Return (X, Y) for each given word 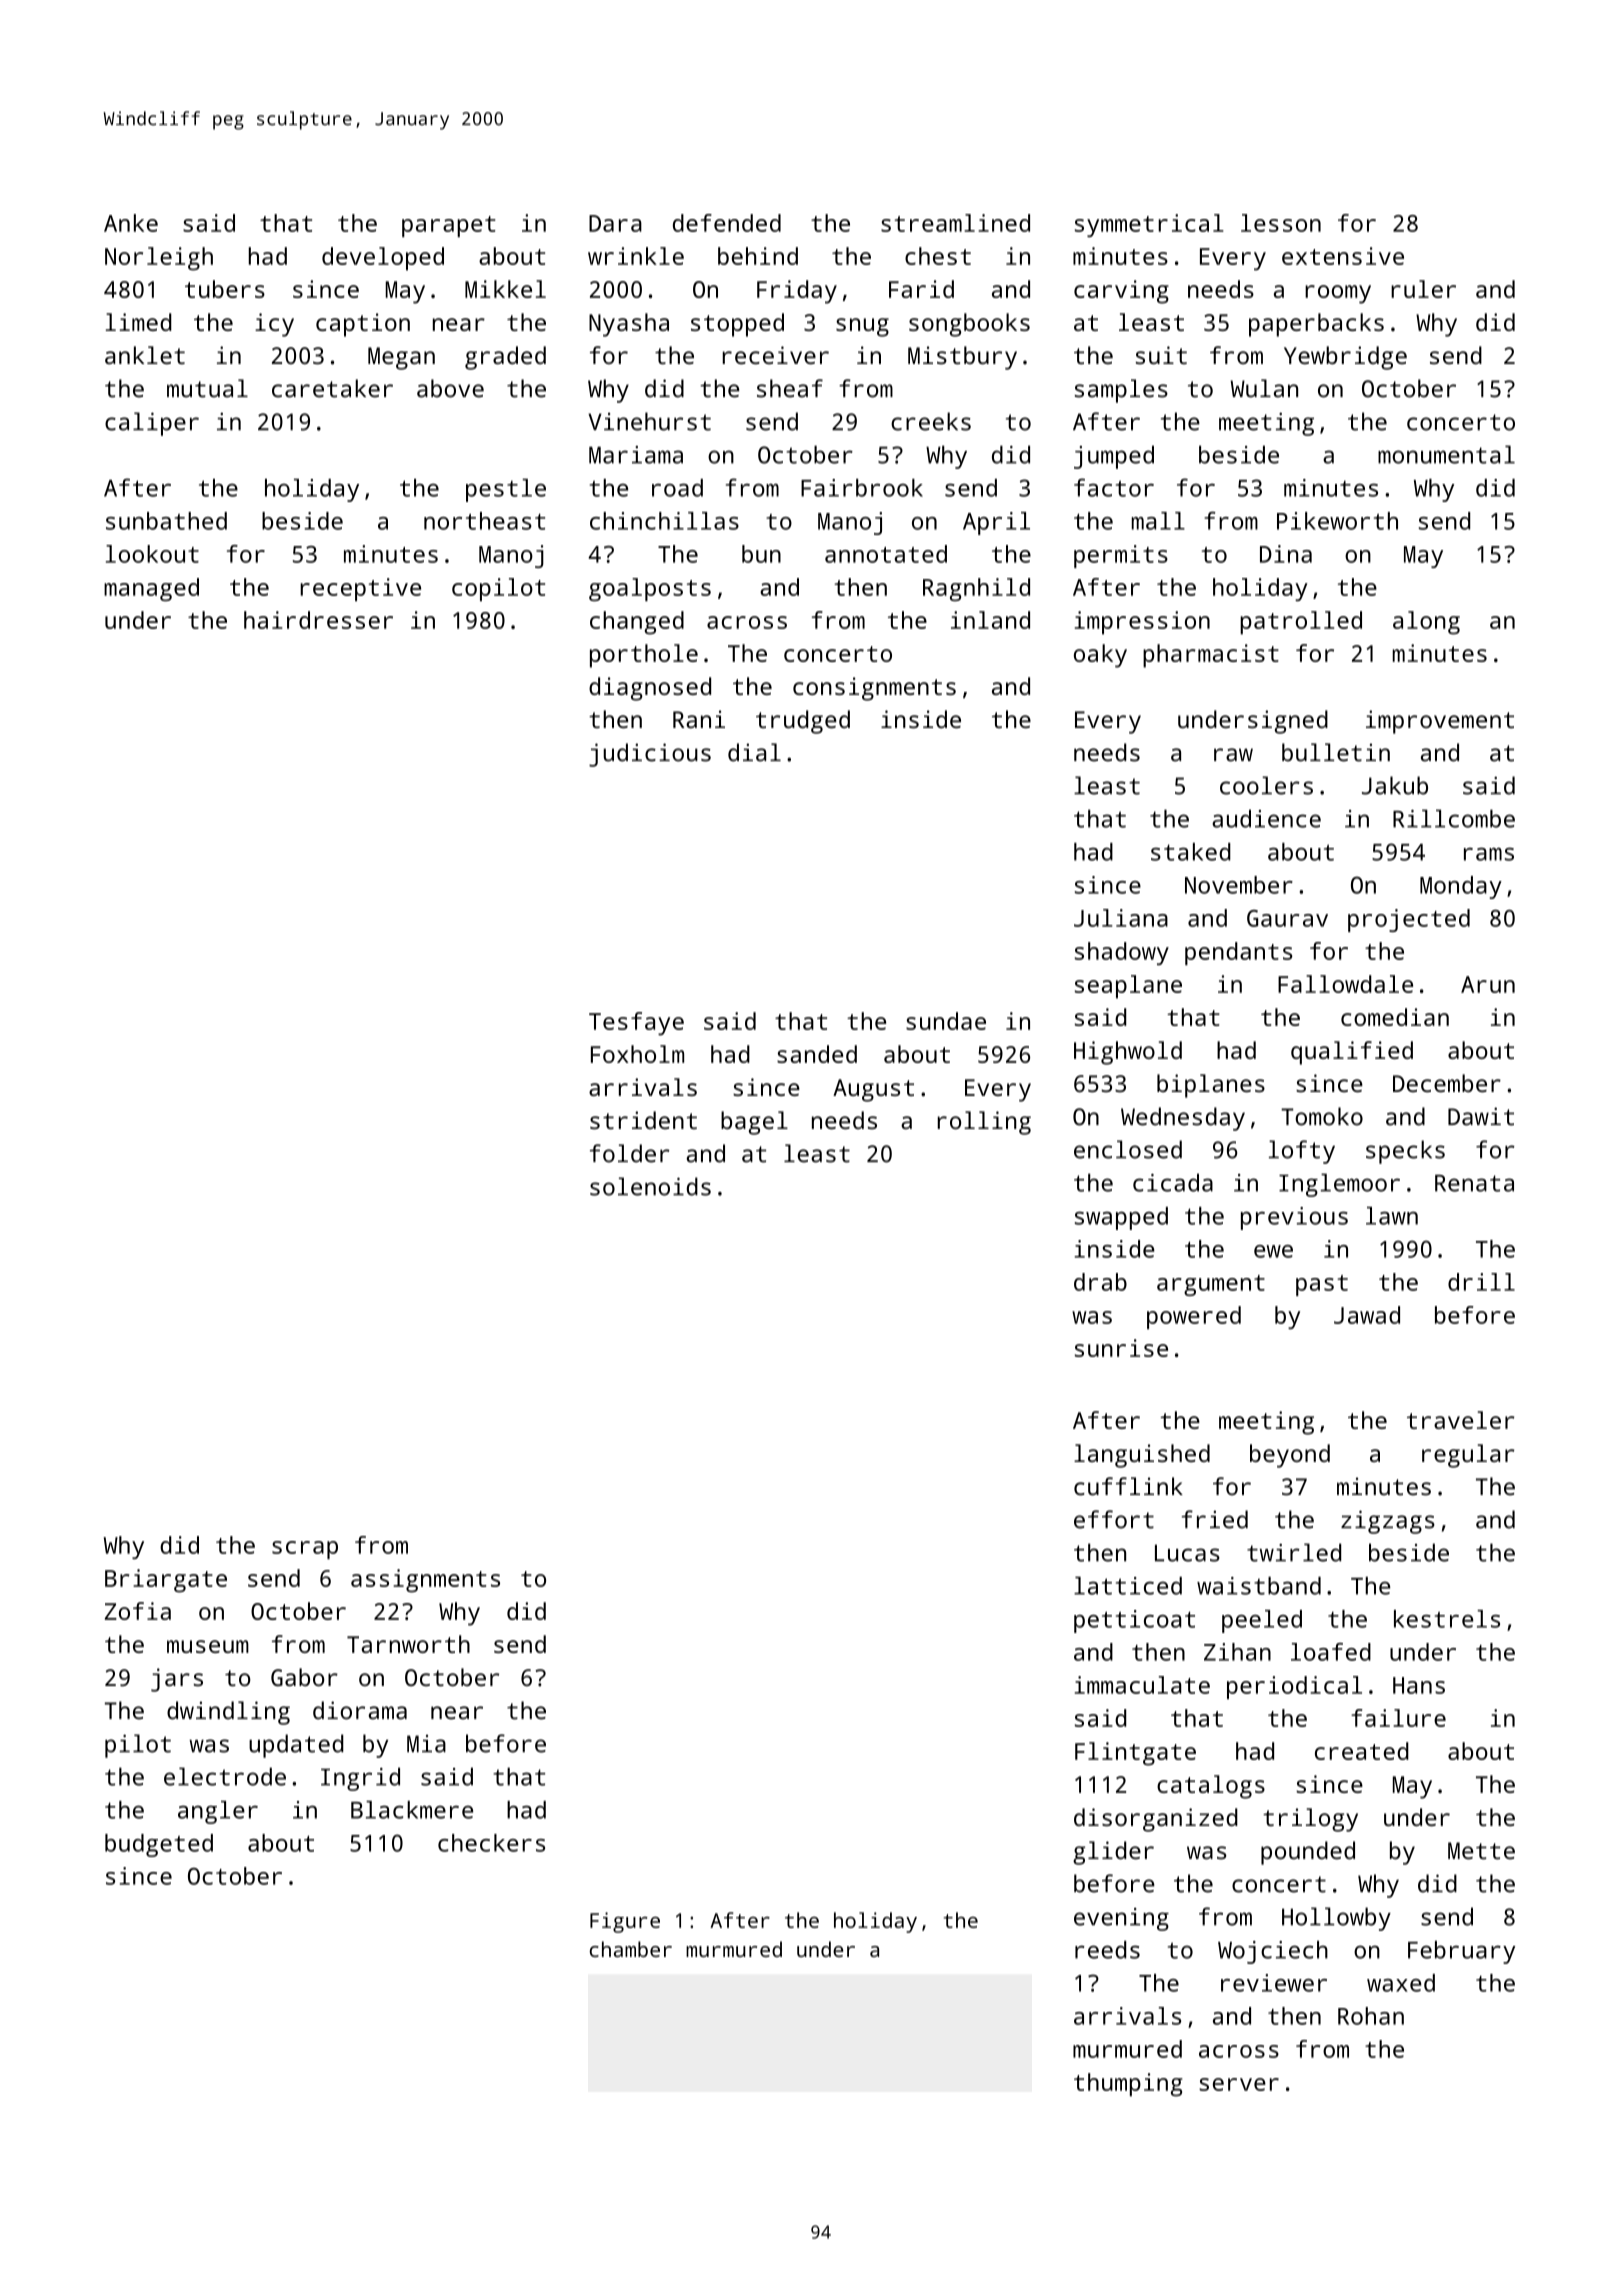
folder (630, 1153)
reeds (1107, 1950)
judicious (650, 755)
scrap (305, 1550)
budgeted (159, 1845)
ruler (1423, 289)
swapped (1121, 1218)
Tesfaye (636, 1024)
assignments (425, 1581)
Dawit (1481, 1116)
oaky (1100, 656)
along (1426, 623)
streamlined (955, 223)
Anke (131, 223)
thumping (1128, 2085)
